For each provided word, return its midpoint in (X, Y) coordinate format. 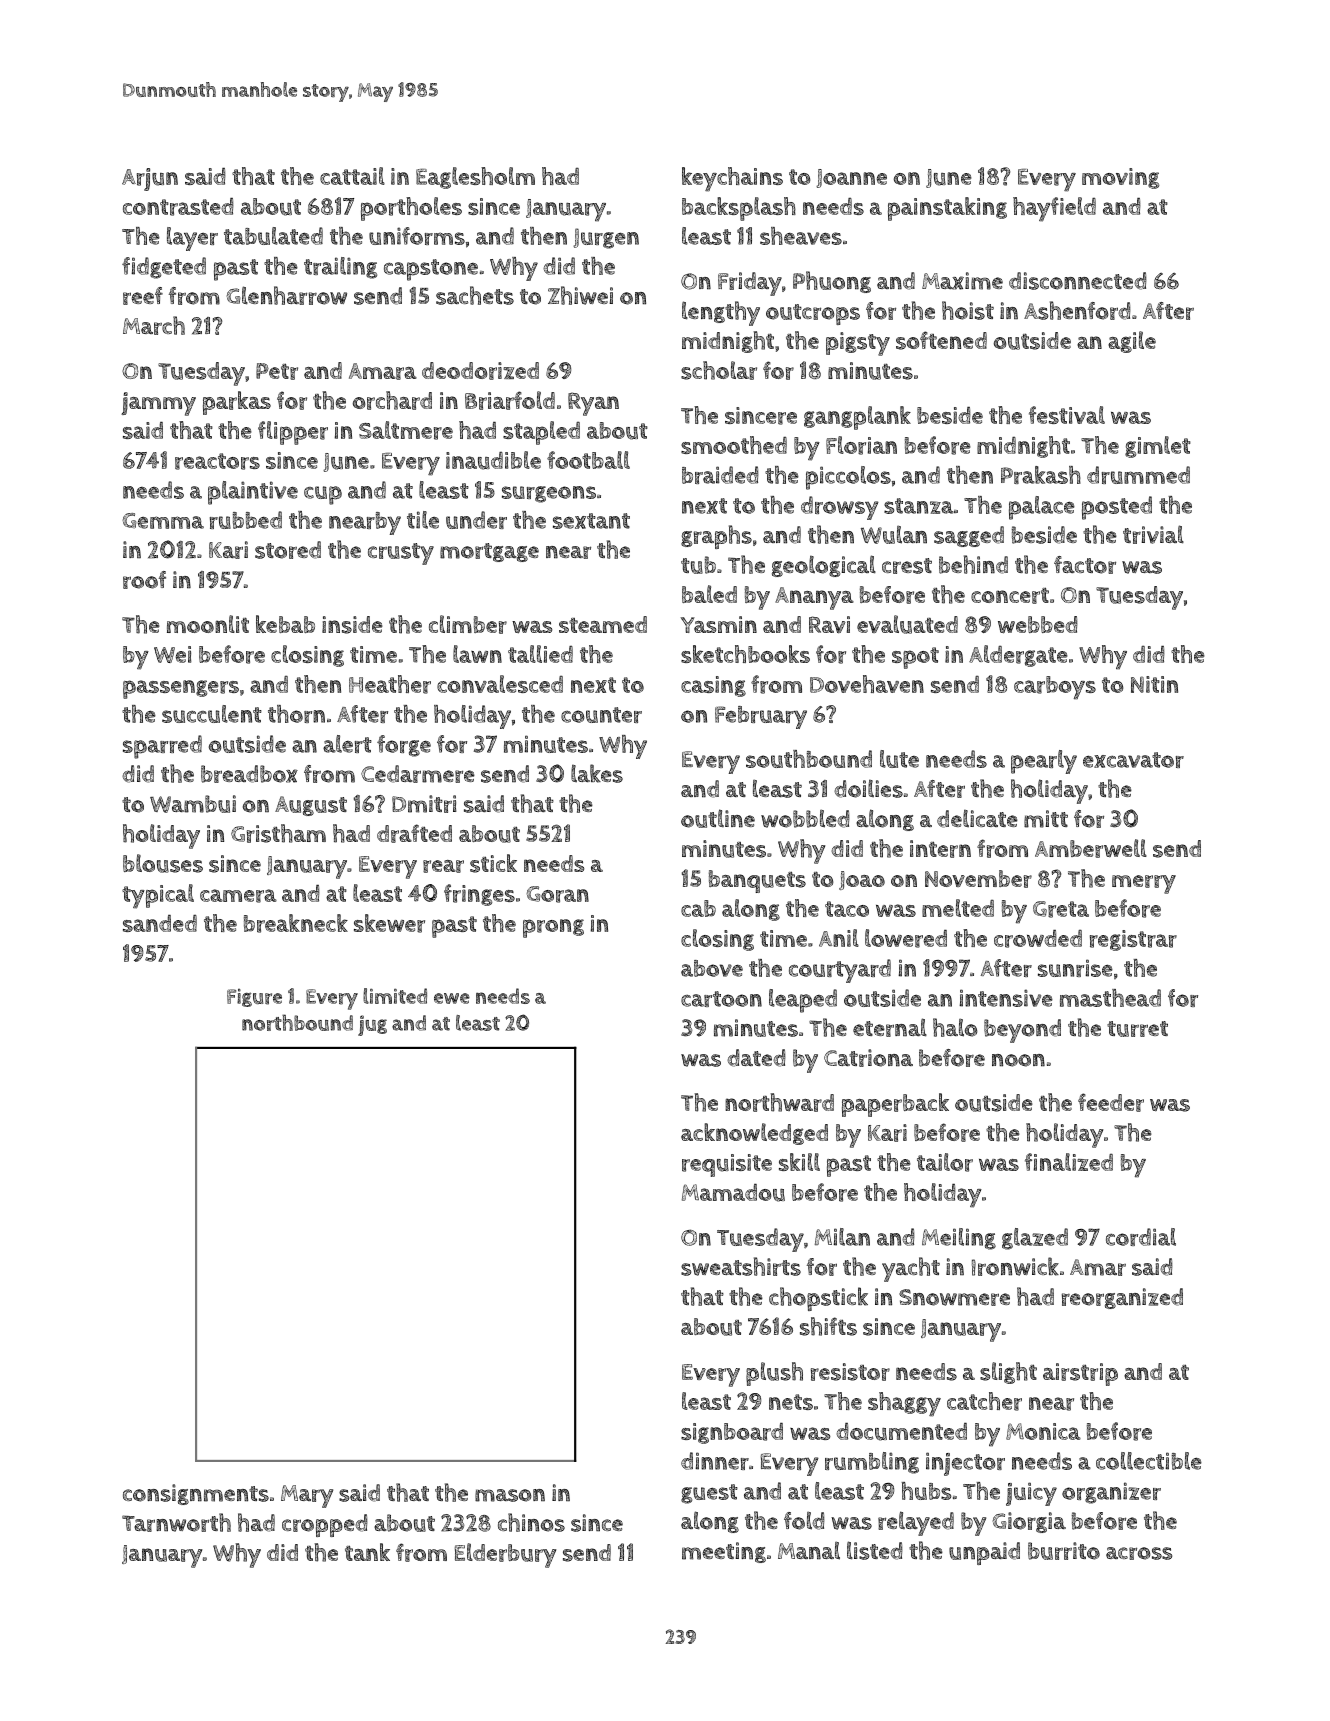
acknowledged (754, 1134)
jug (372, 1025)
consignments (196, 1494)
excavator (1133, 760)
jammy (158, 404)
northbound (297, 1022)
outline (718, 818)
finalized (1069, 1162)
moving (1120, 178)
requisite (727, 1165)
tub (698, 565)
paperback (895, 1105)
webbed (1038, 625)
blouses (163, 863)
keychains (732, 179)
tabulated (273, 236)
